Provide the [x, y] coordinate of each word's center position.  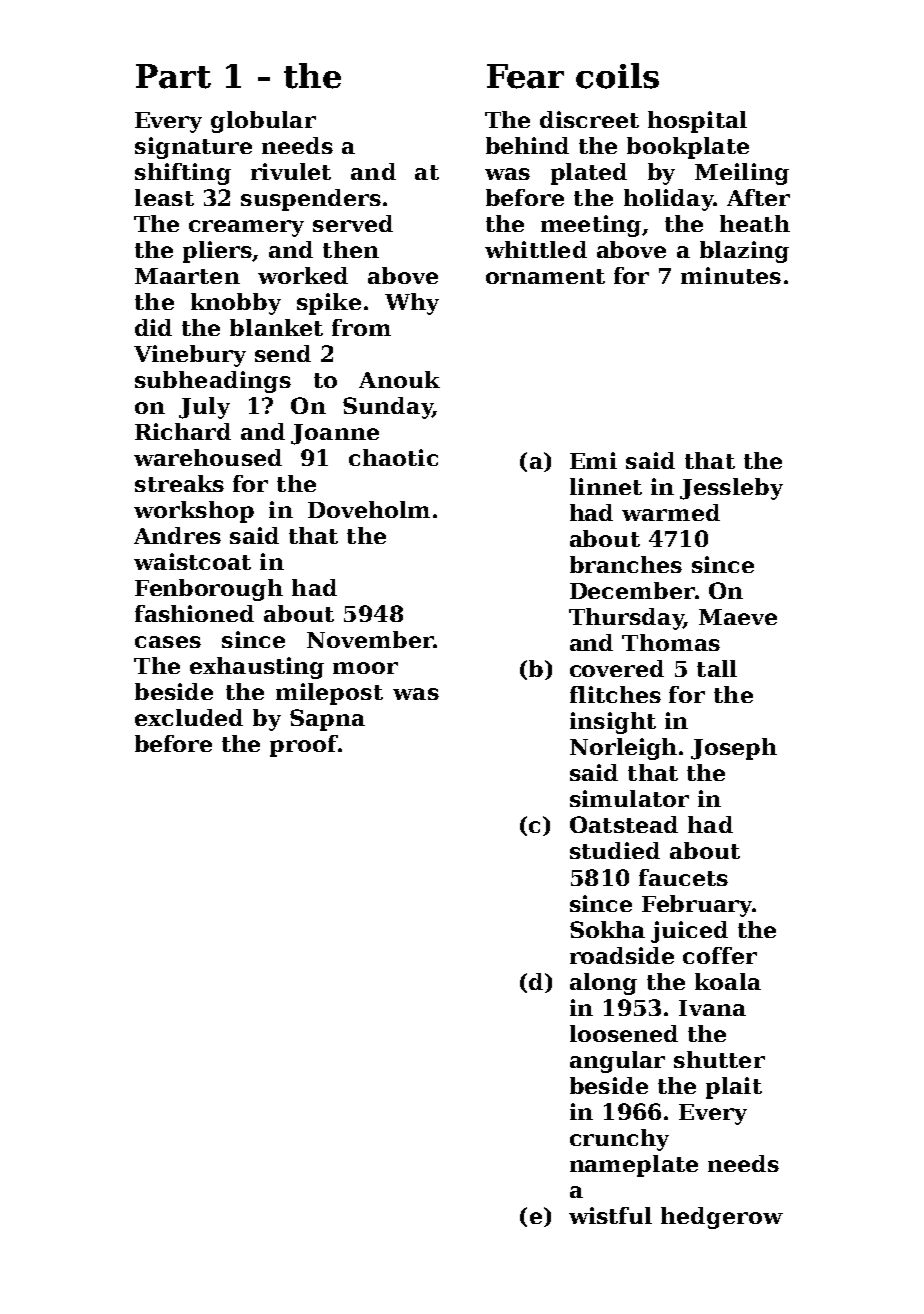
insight [613, 723]
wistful [610, 1215]
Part [173, 76]
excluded [189, 717]
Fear [525, 76]
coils [617, 76]
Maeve [738, 617]
